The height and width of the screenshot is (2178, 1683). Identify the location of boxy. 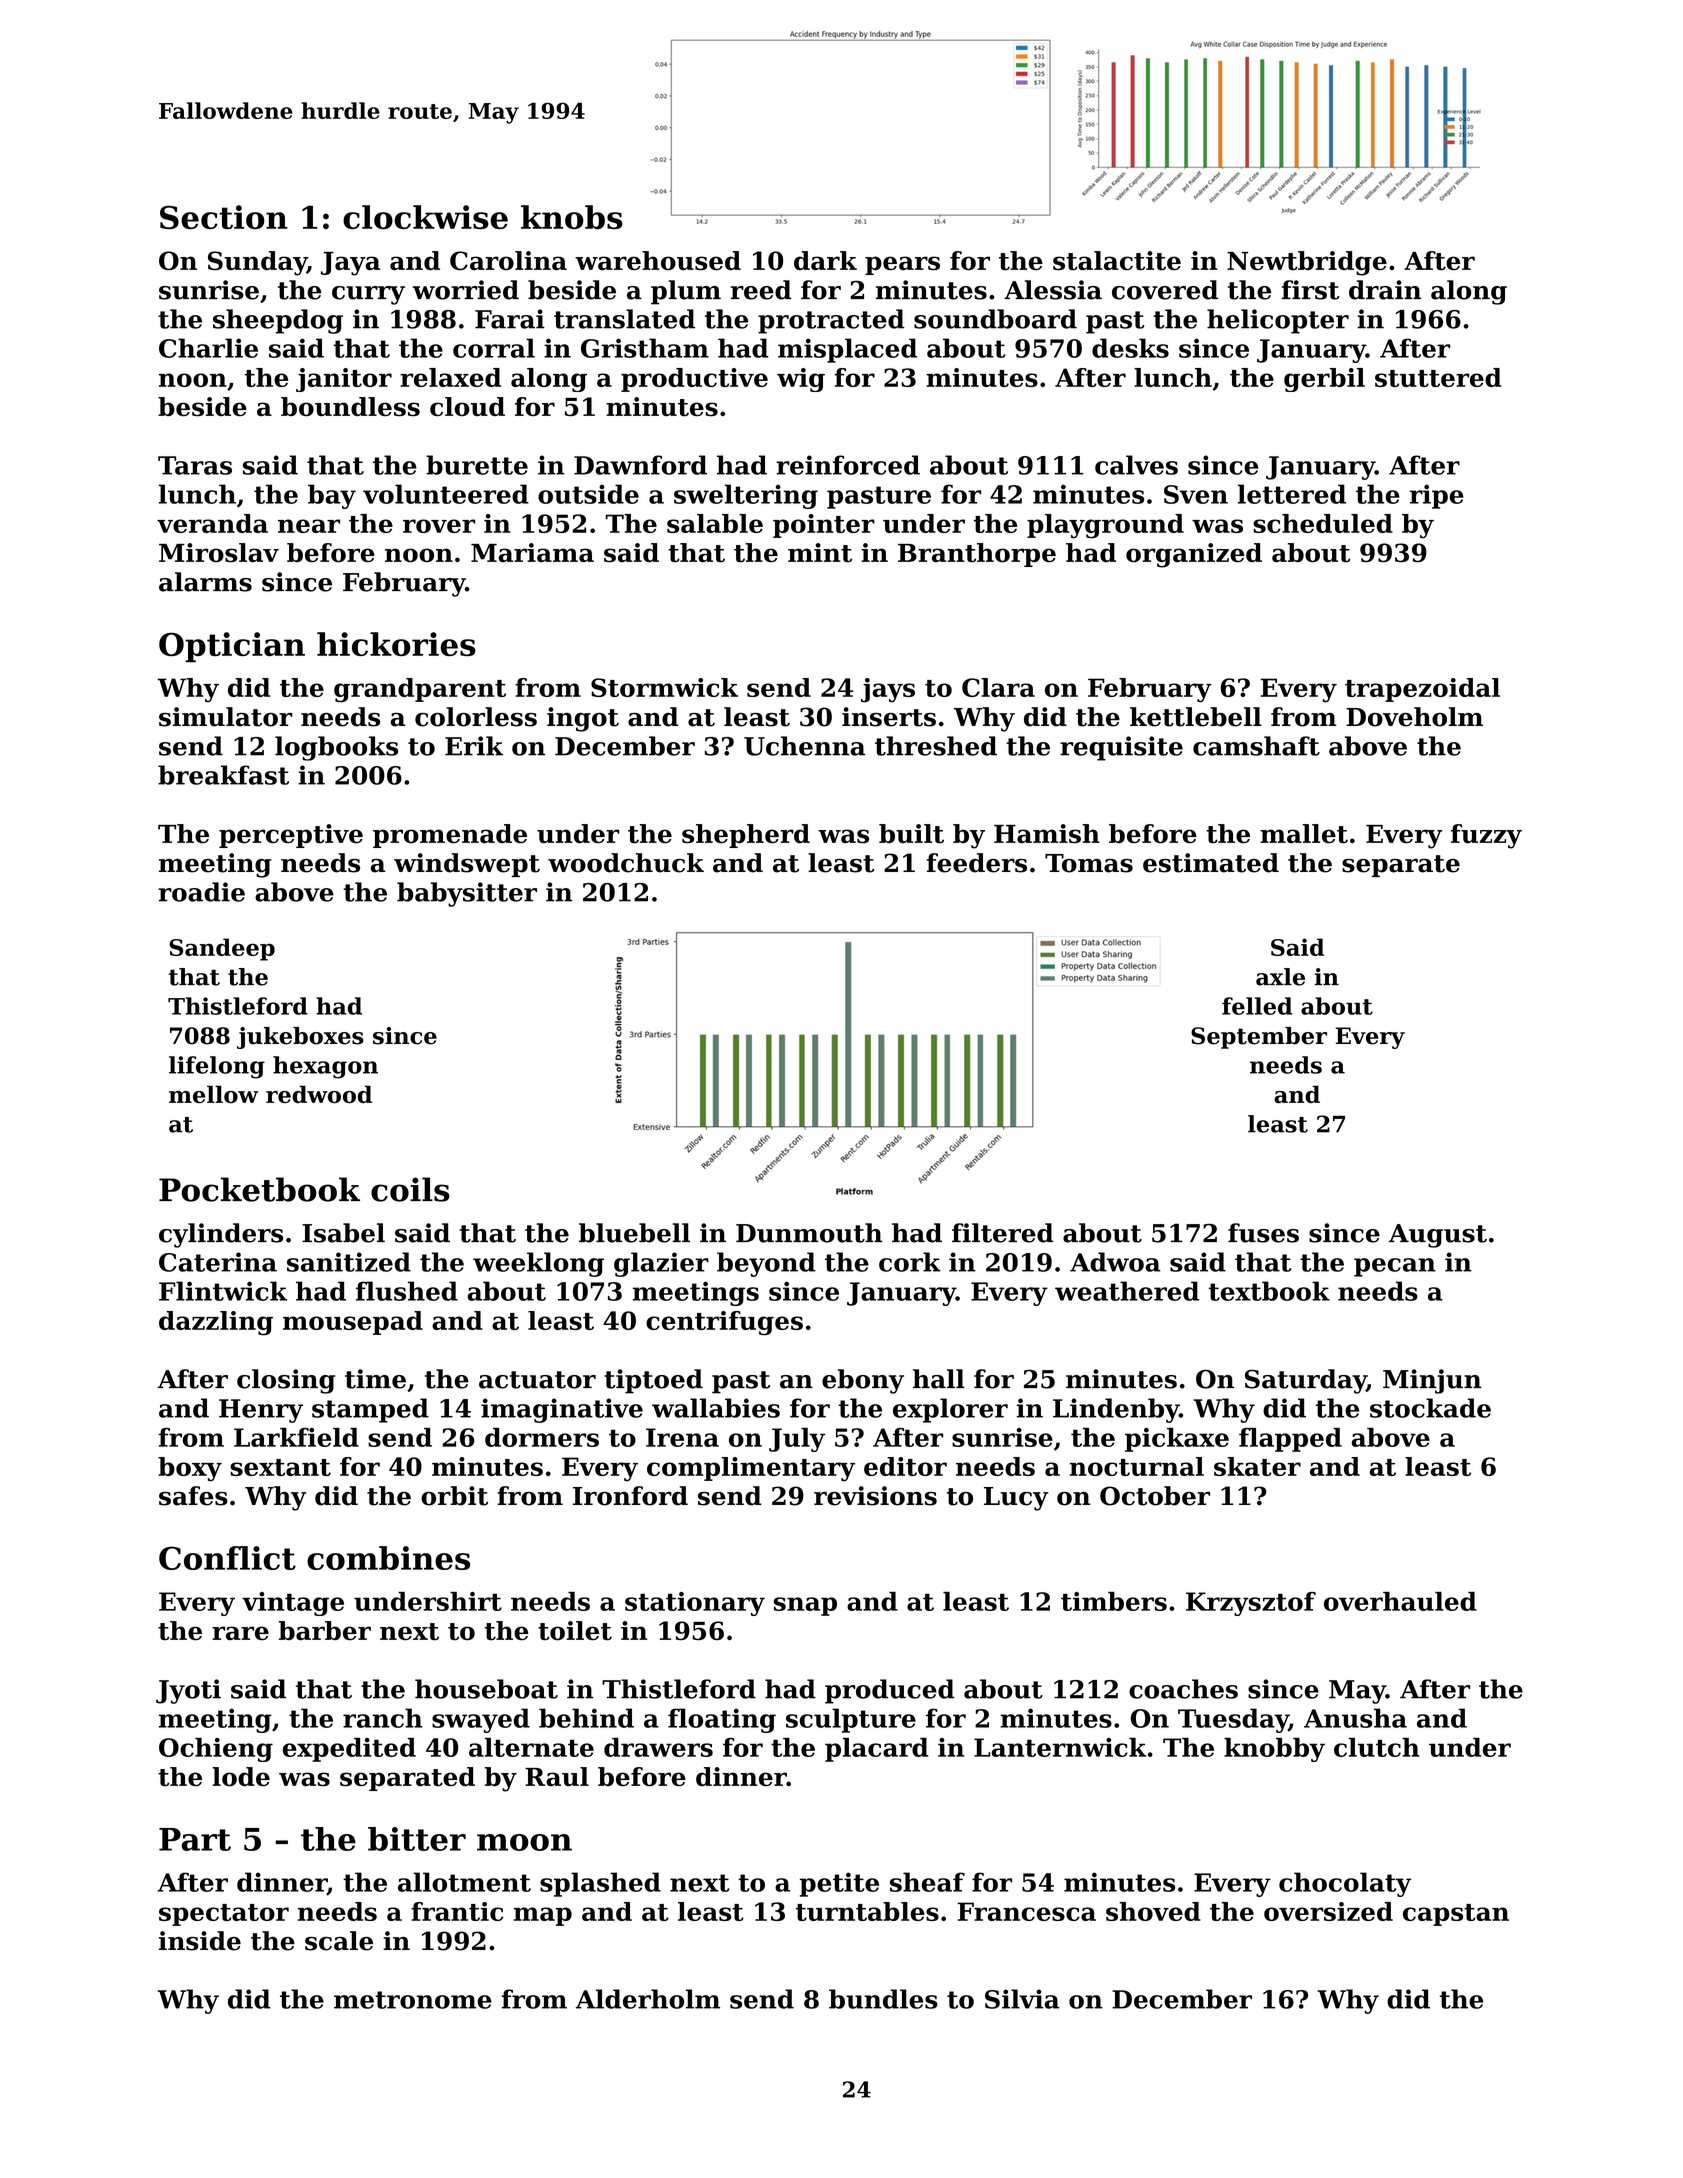
(190, 1469).
